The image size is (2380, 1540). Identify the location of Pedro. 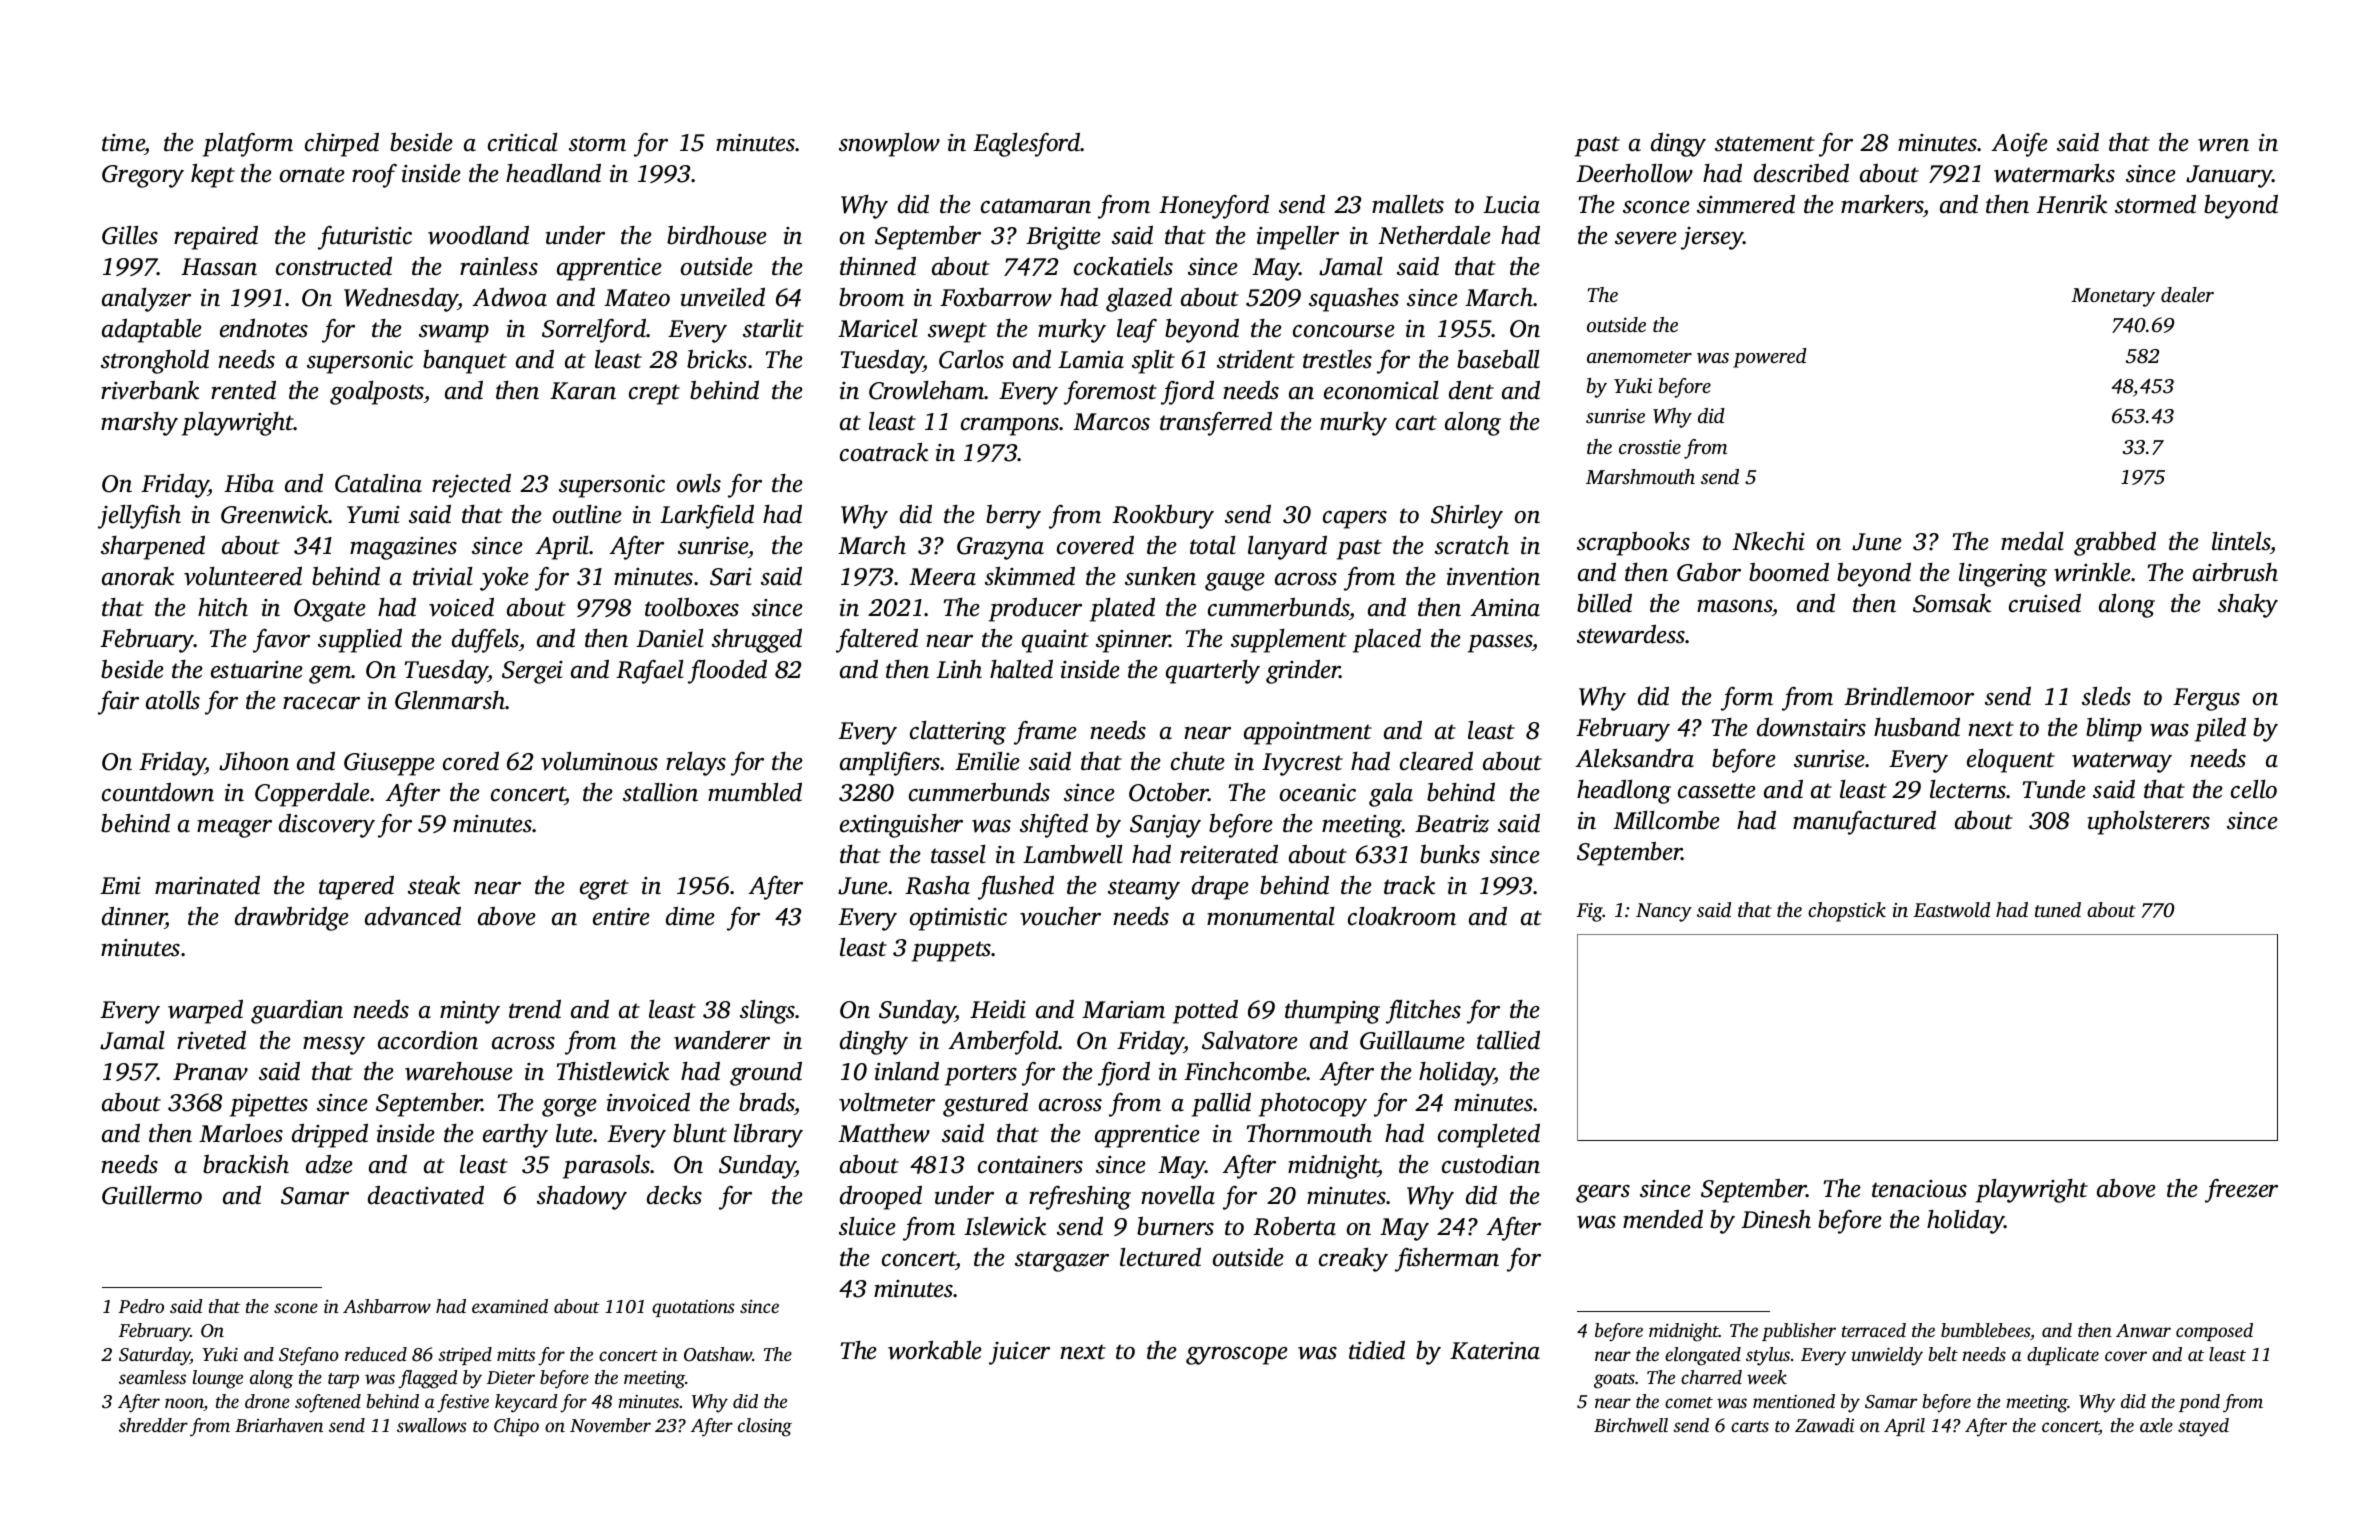
(141, 1306).
